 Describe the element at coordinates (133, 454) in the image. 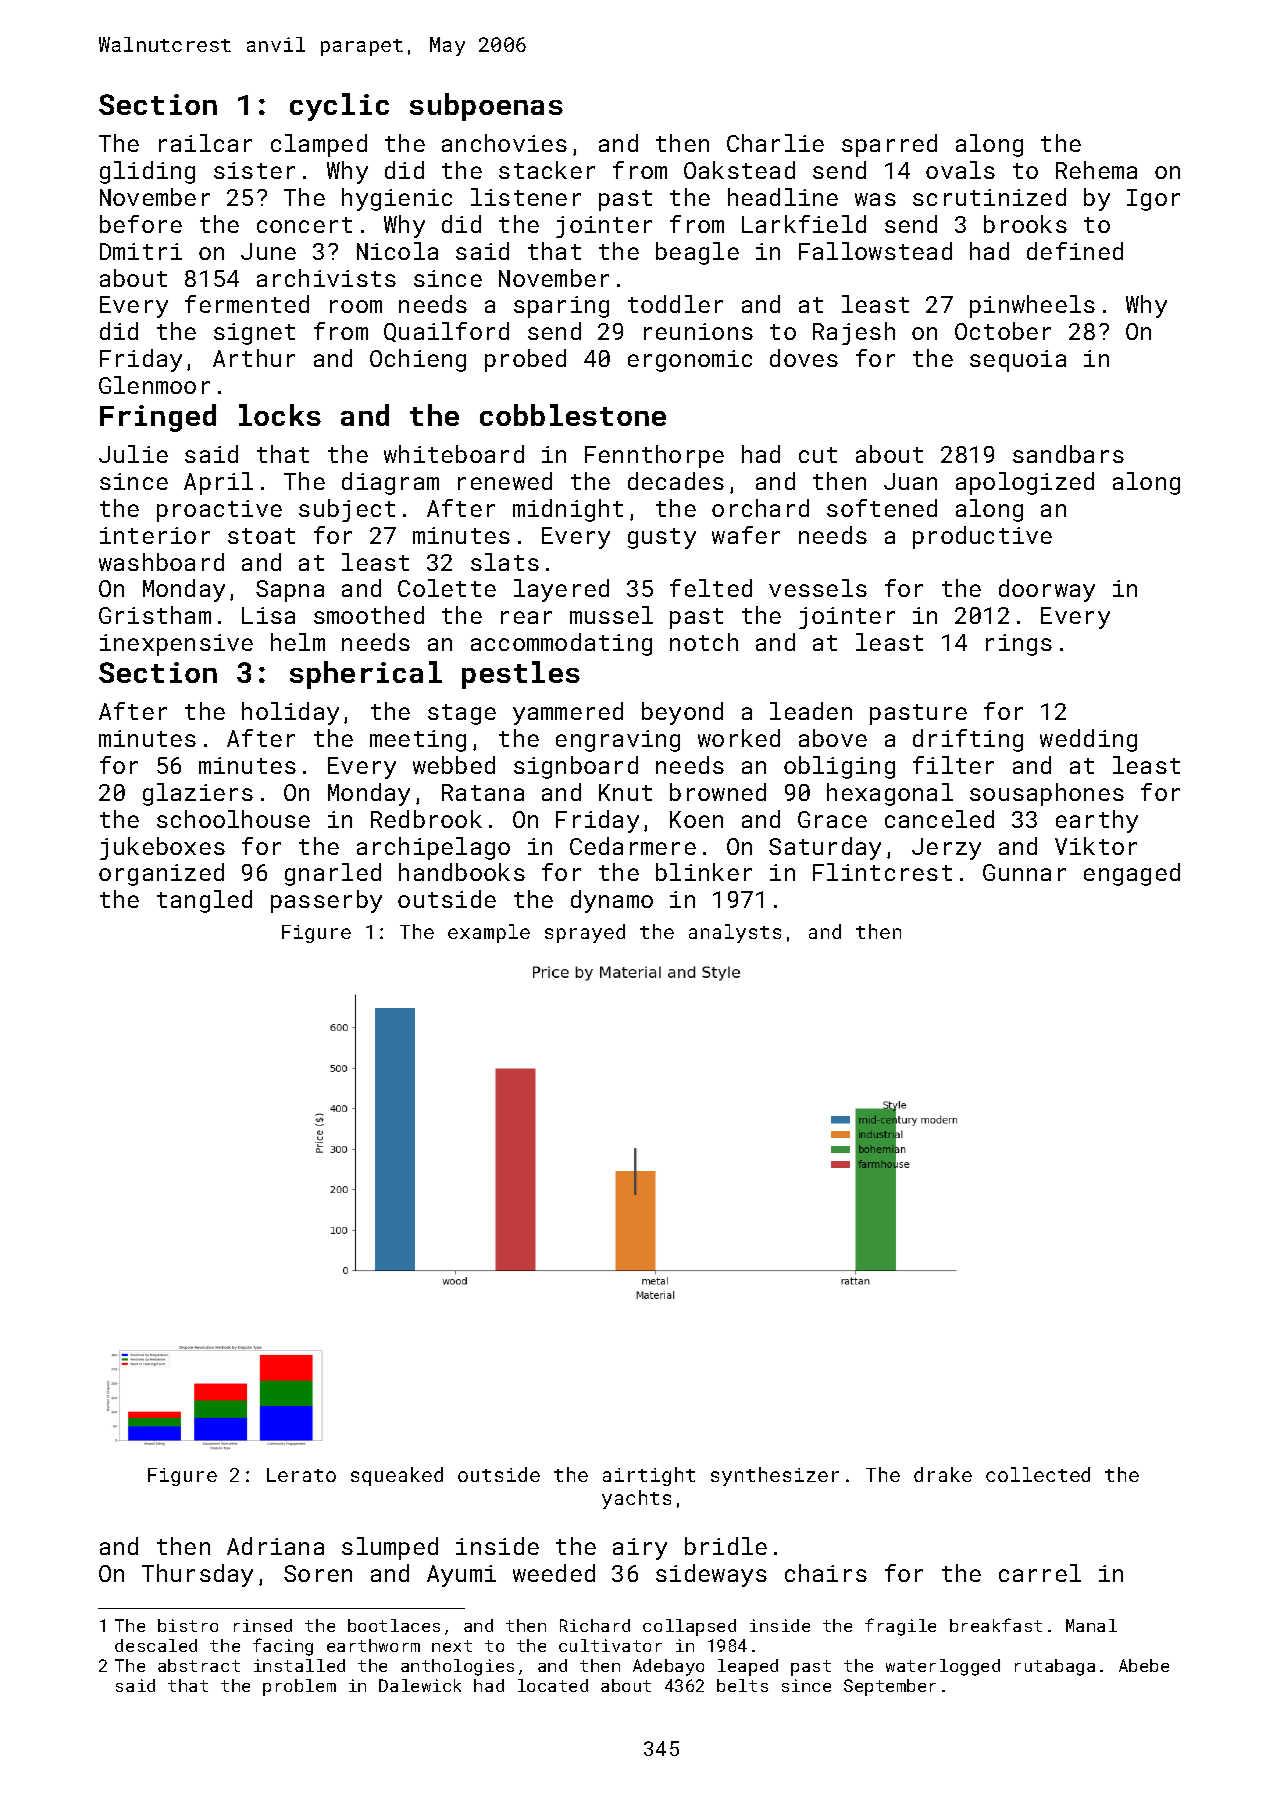

I see `Julie` at that location.
